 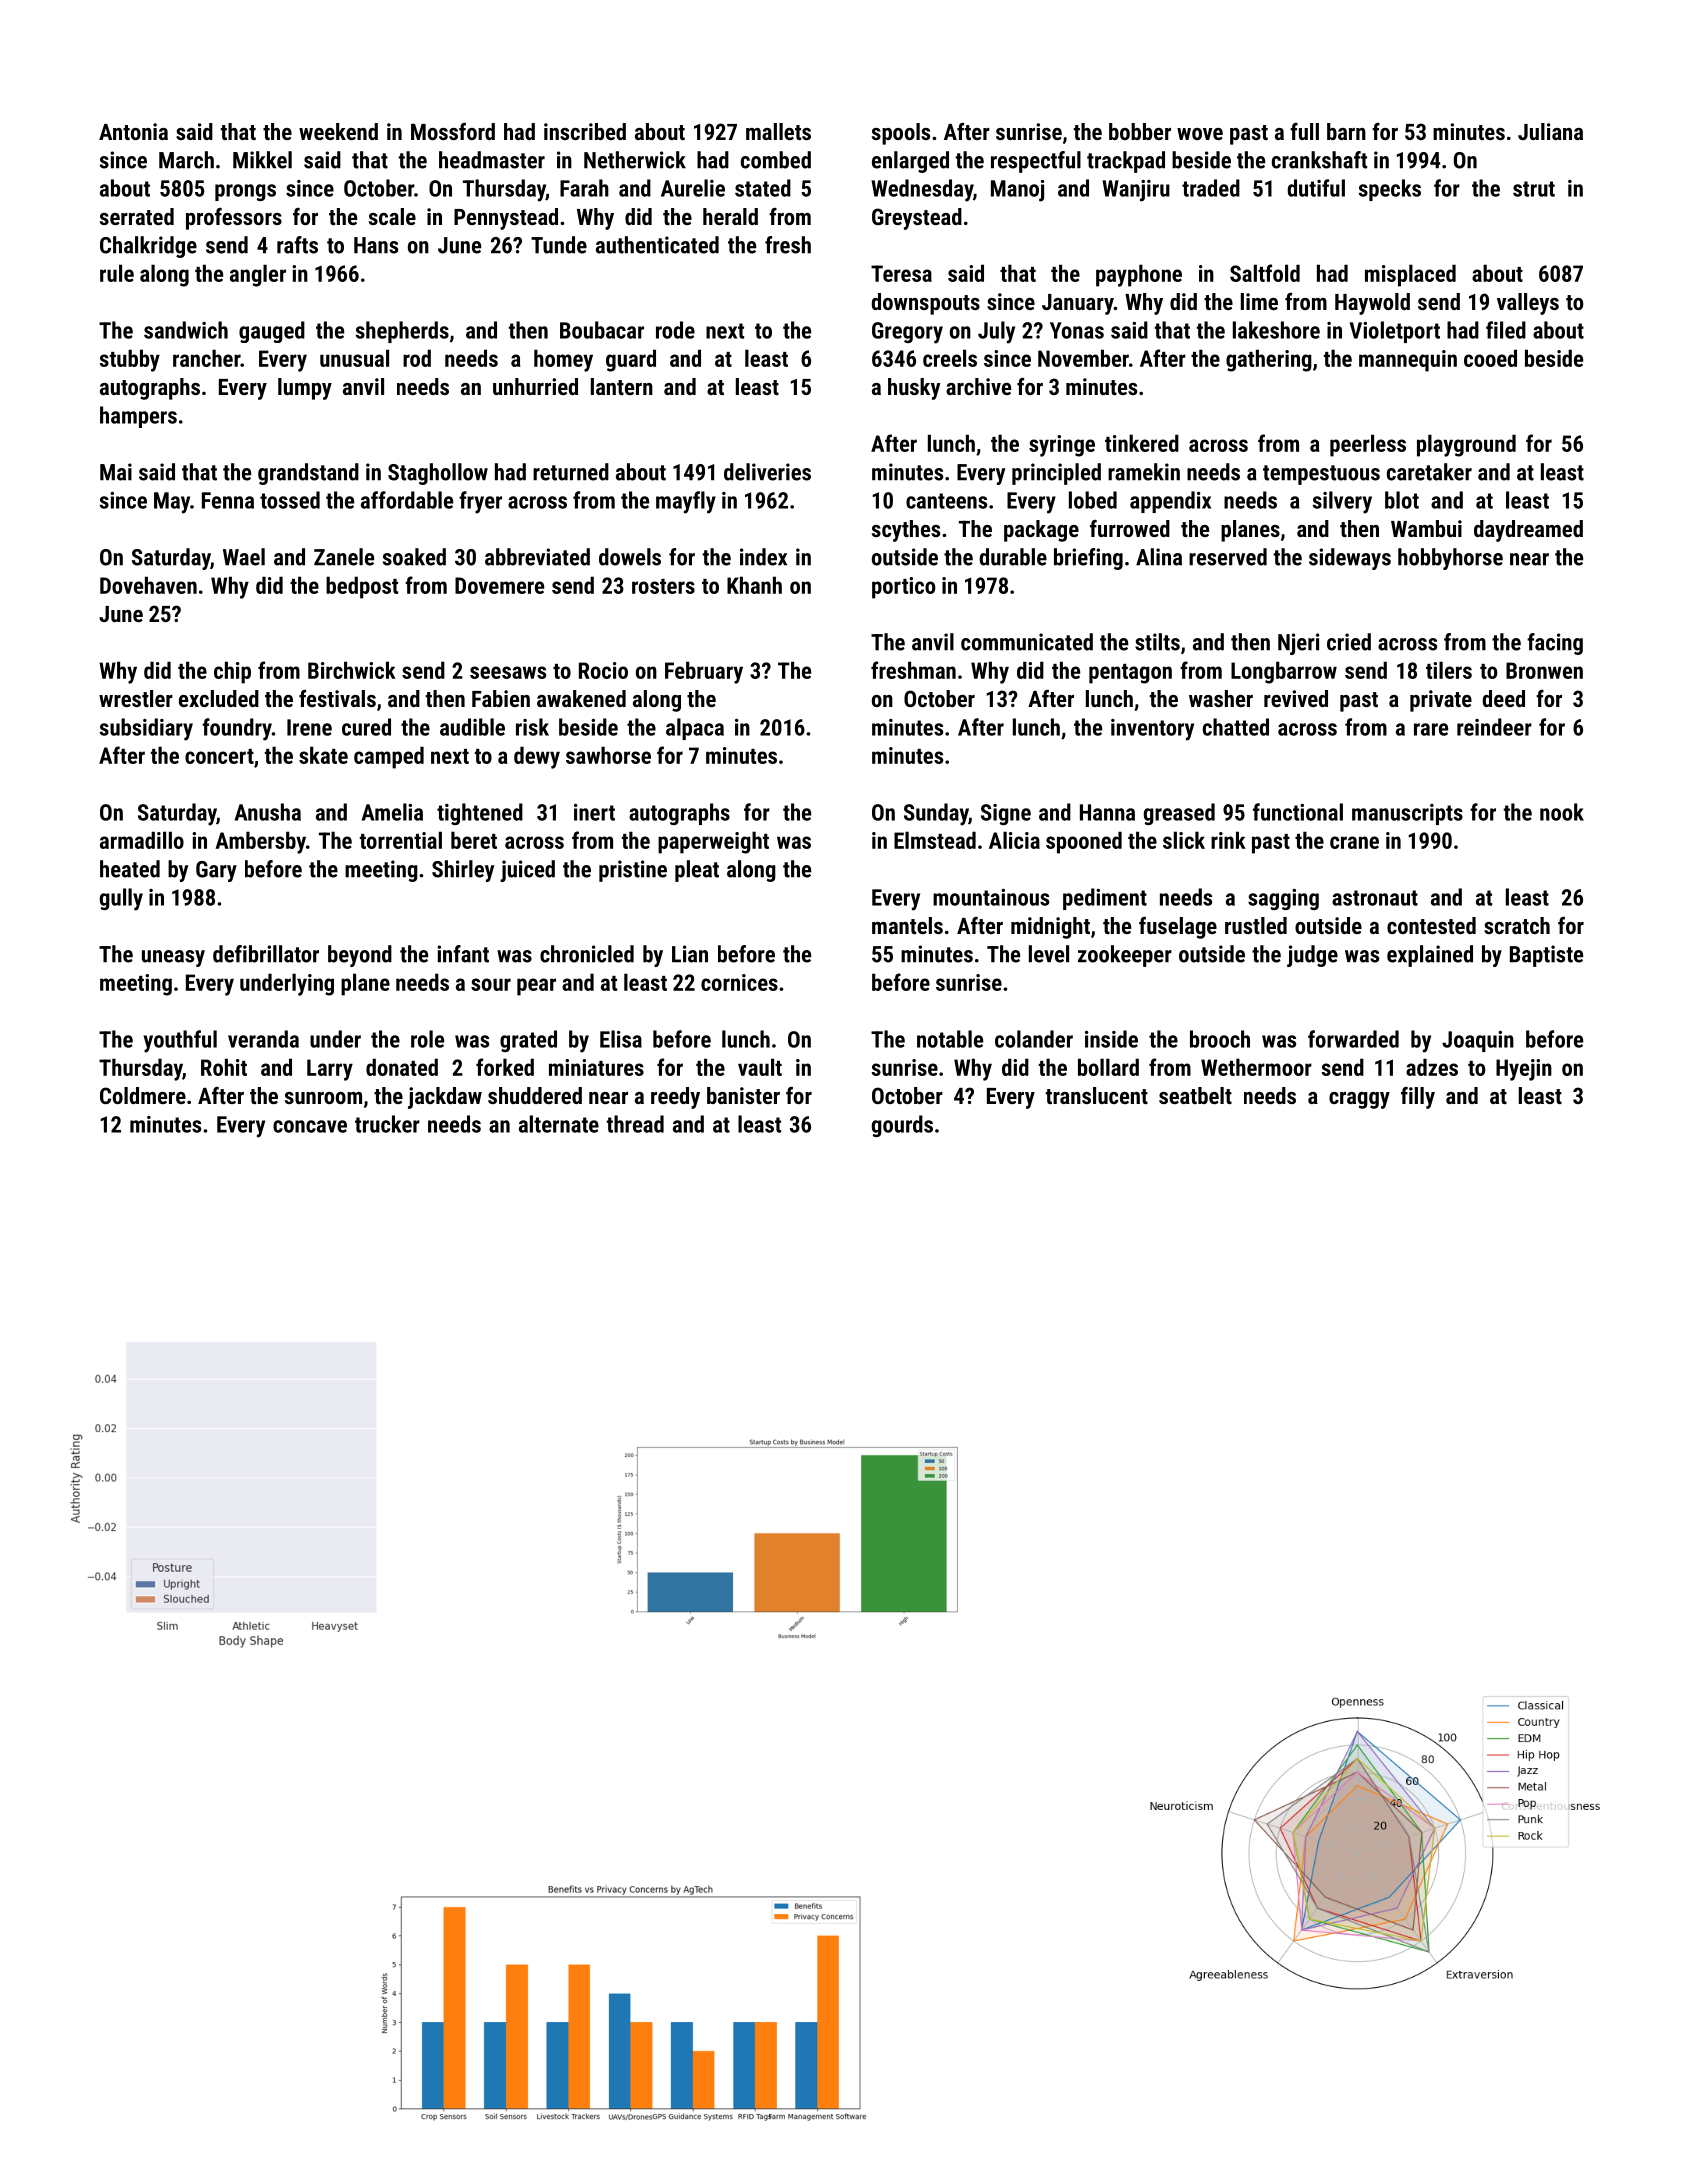 I want to click on brooch, so click(x=1220, y=1039).
